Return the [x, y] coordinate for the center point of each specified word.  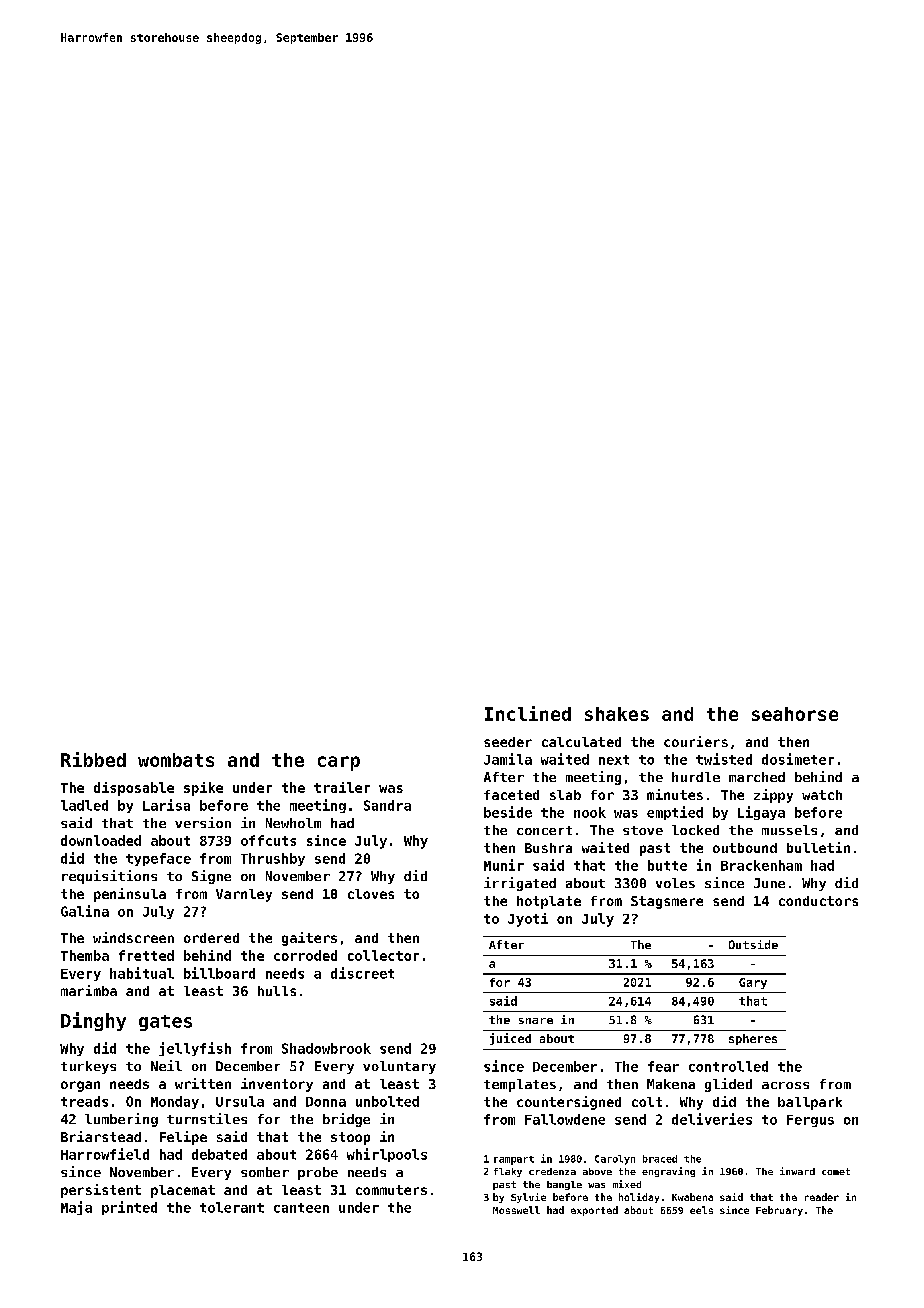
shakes [617, 714]
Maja [76, 1208]
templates [520, 1085]
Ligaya [761, 813]
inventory [277, 1085]
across [785, 1085]
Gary [753, 983]
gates [165, 1023]
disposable [134, 789]
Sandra [387, 805]
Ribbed [93, 759]
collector [383, 955]
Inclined [528, 713]
